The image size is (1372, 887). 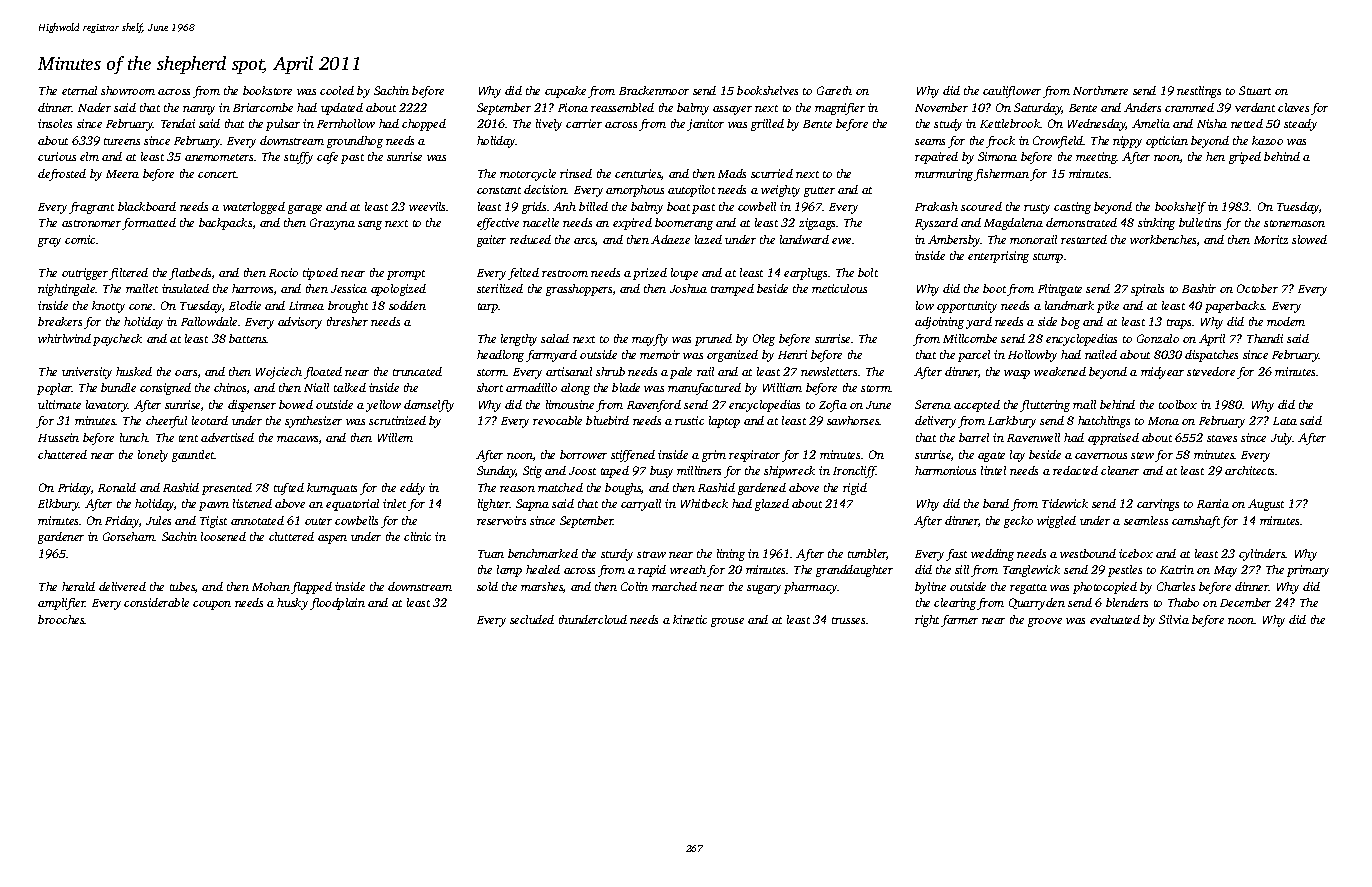 What do you see at coordinates (1255, 90) in the screenshot?
I see `Stuart` at bounding box center [1255, 90].
